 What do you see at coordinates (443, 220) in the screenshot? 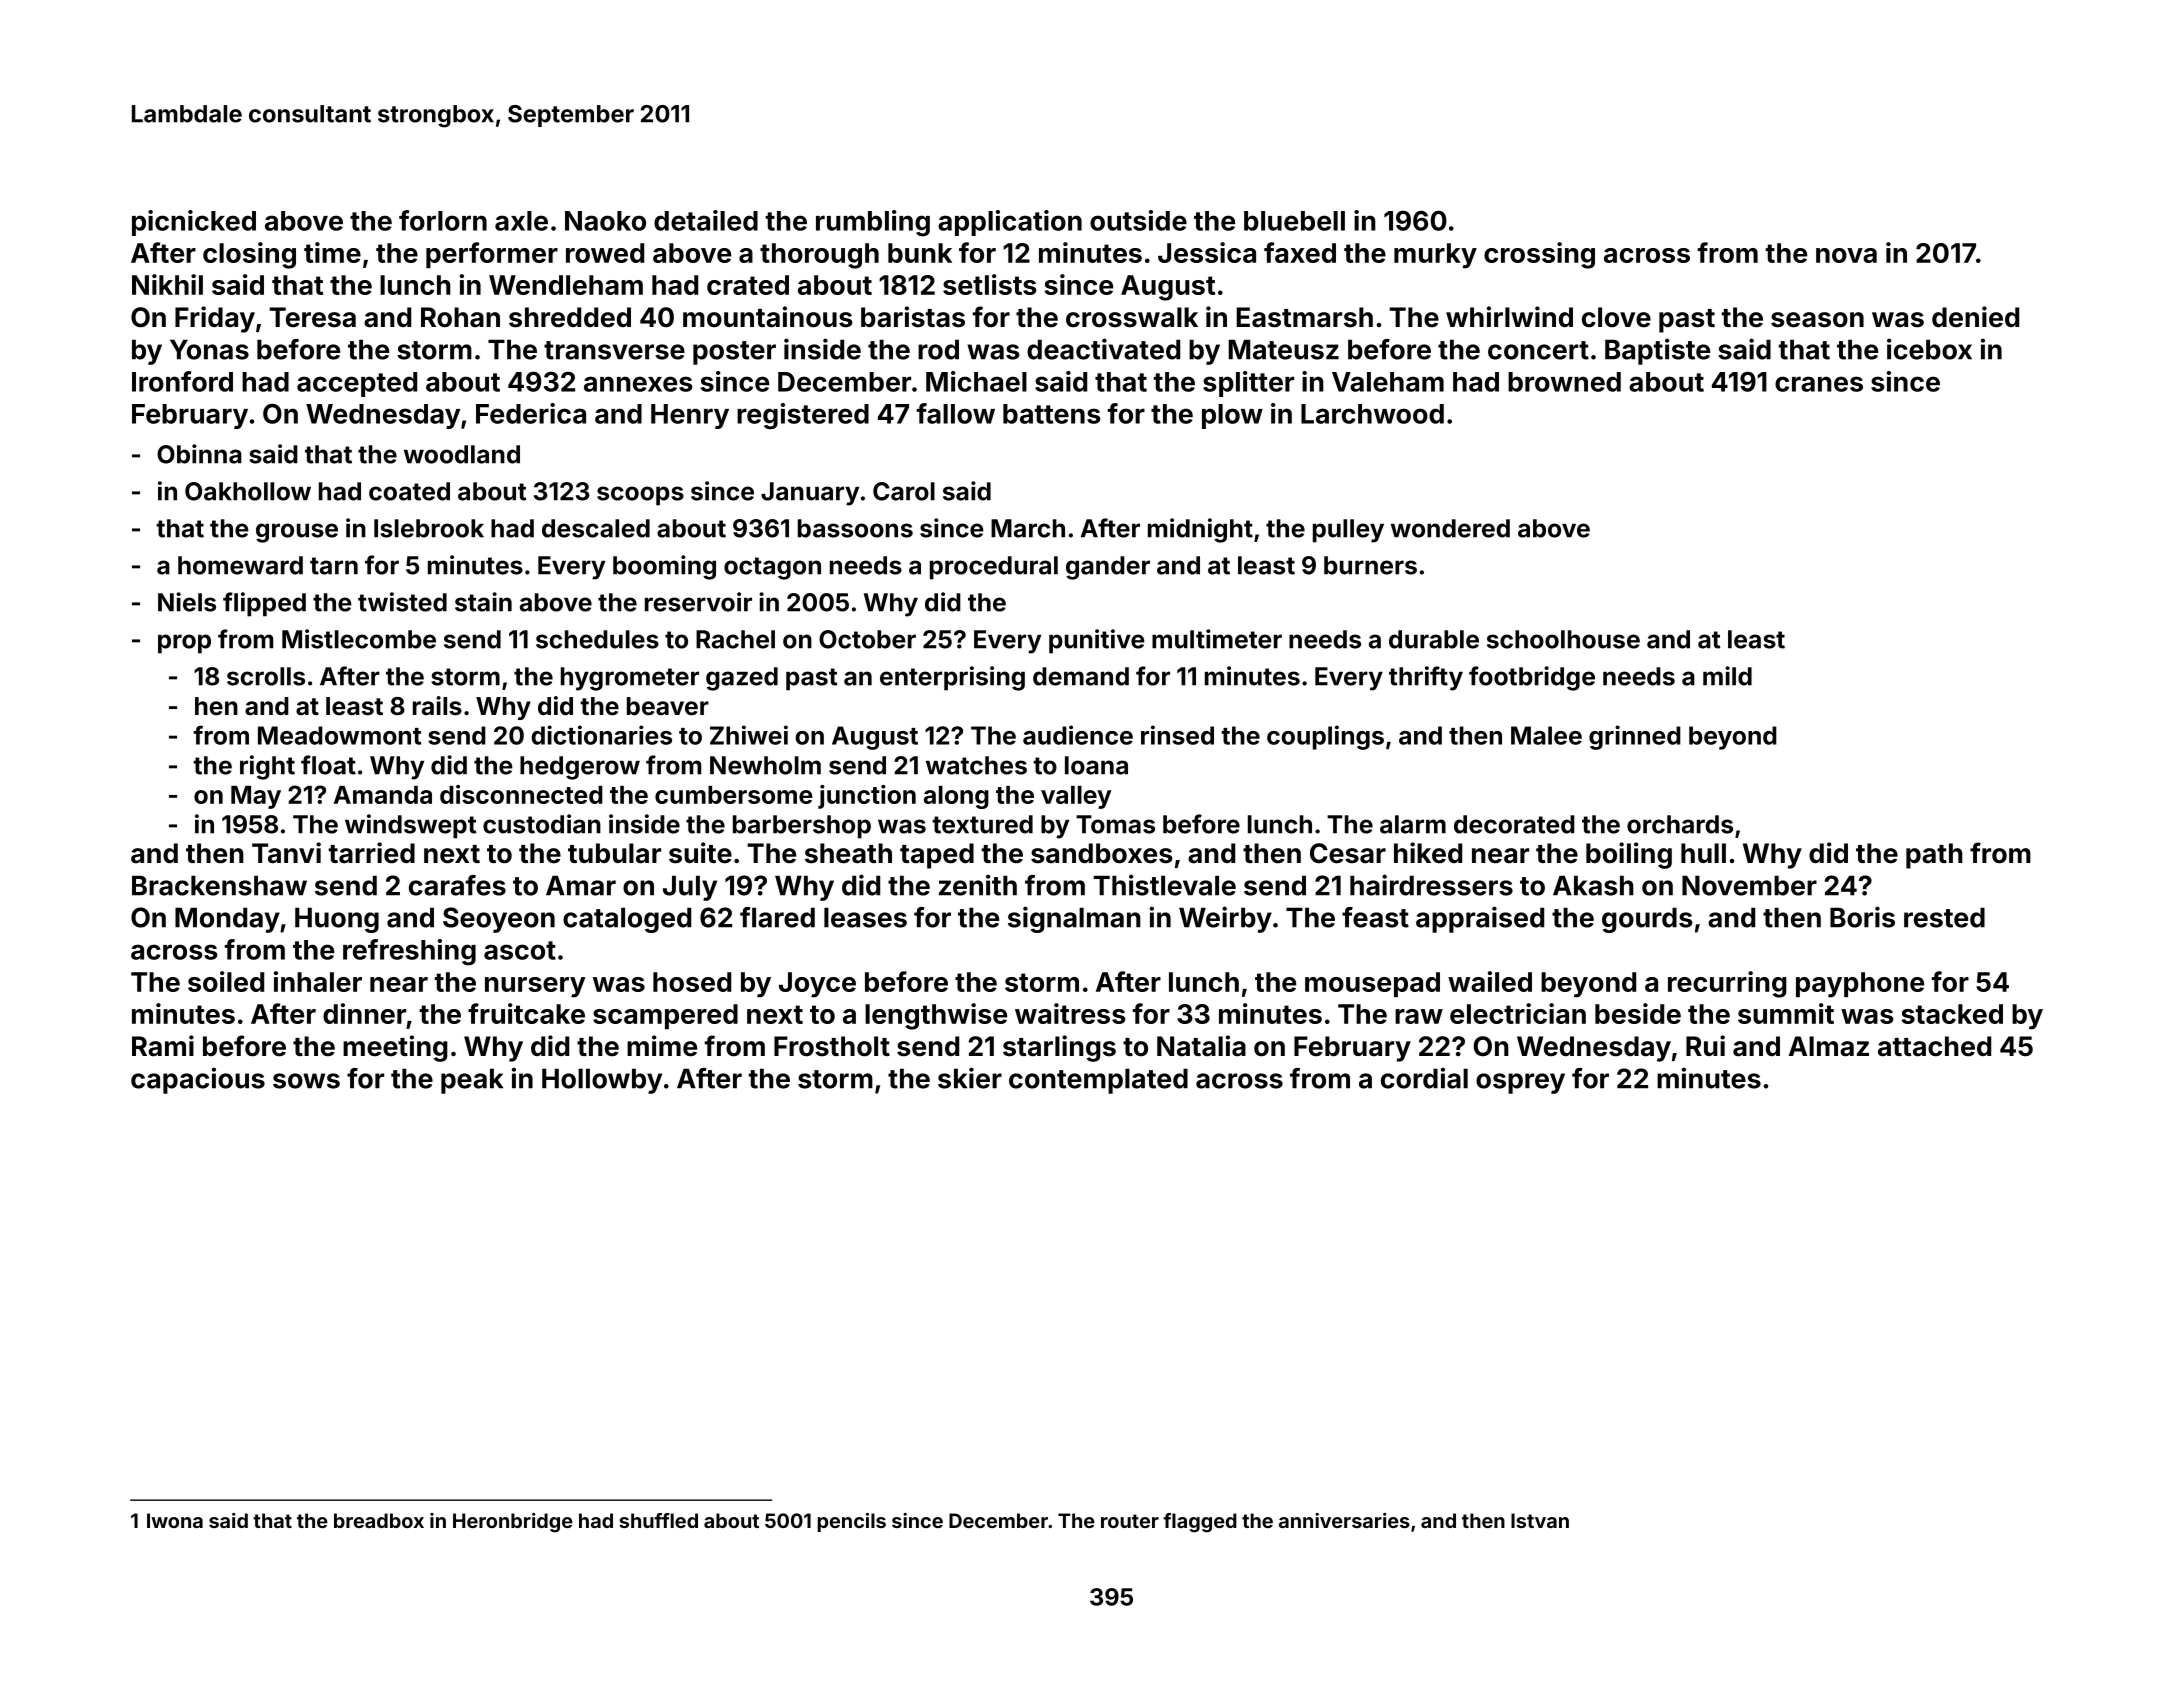
I see `forlorn` at bounding box center [443, 220].
